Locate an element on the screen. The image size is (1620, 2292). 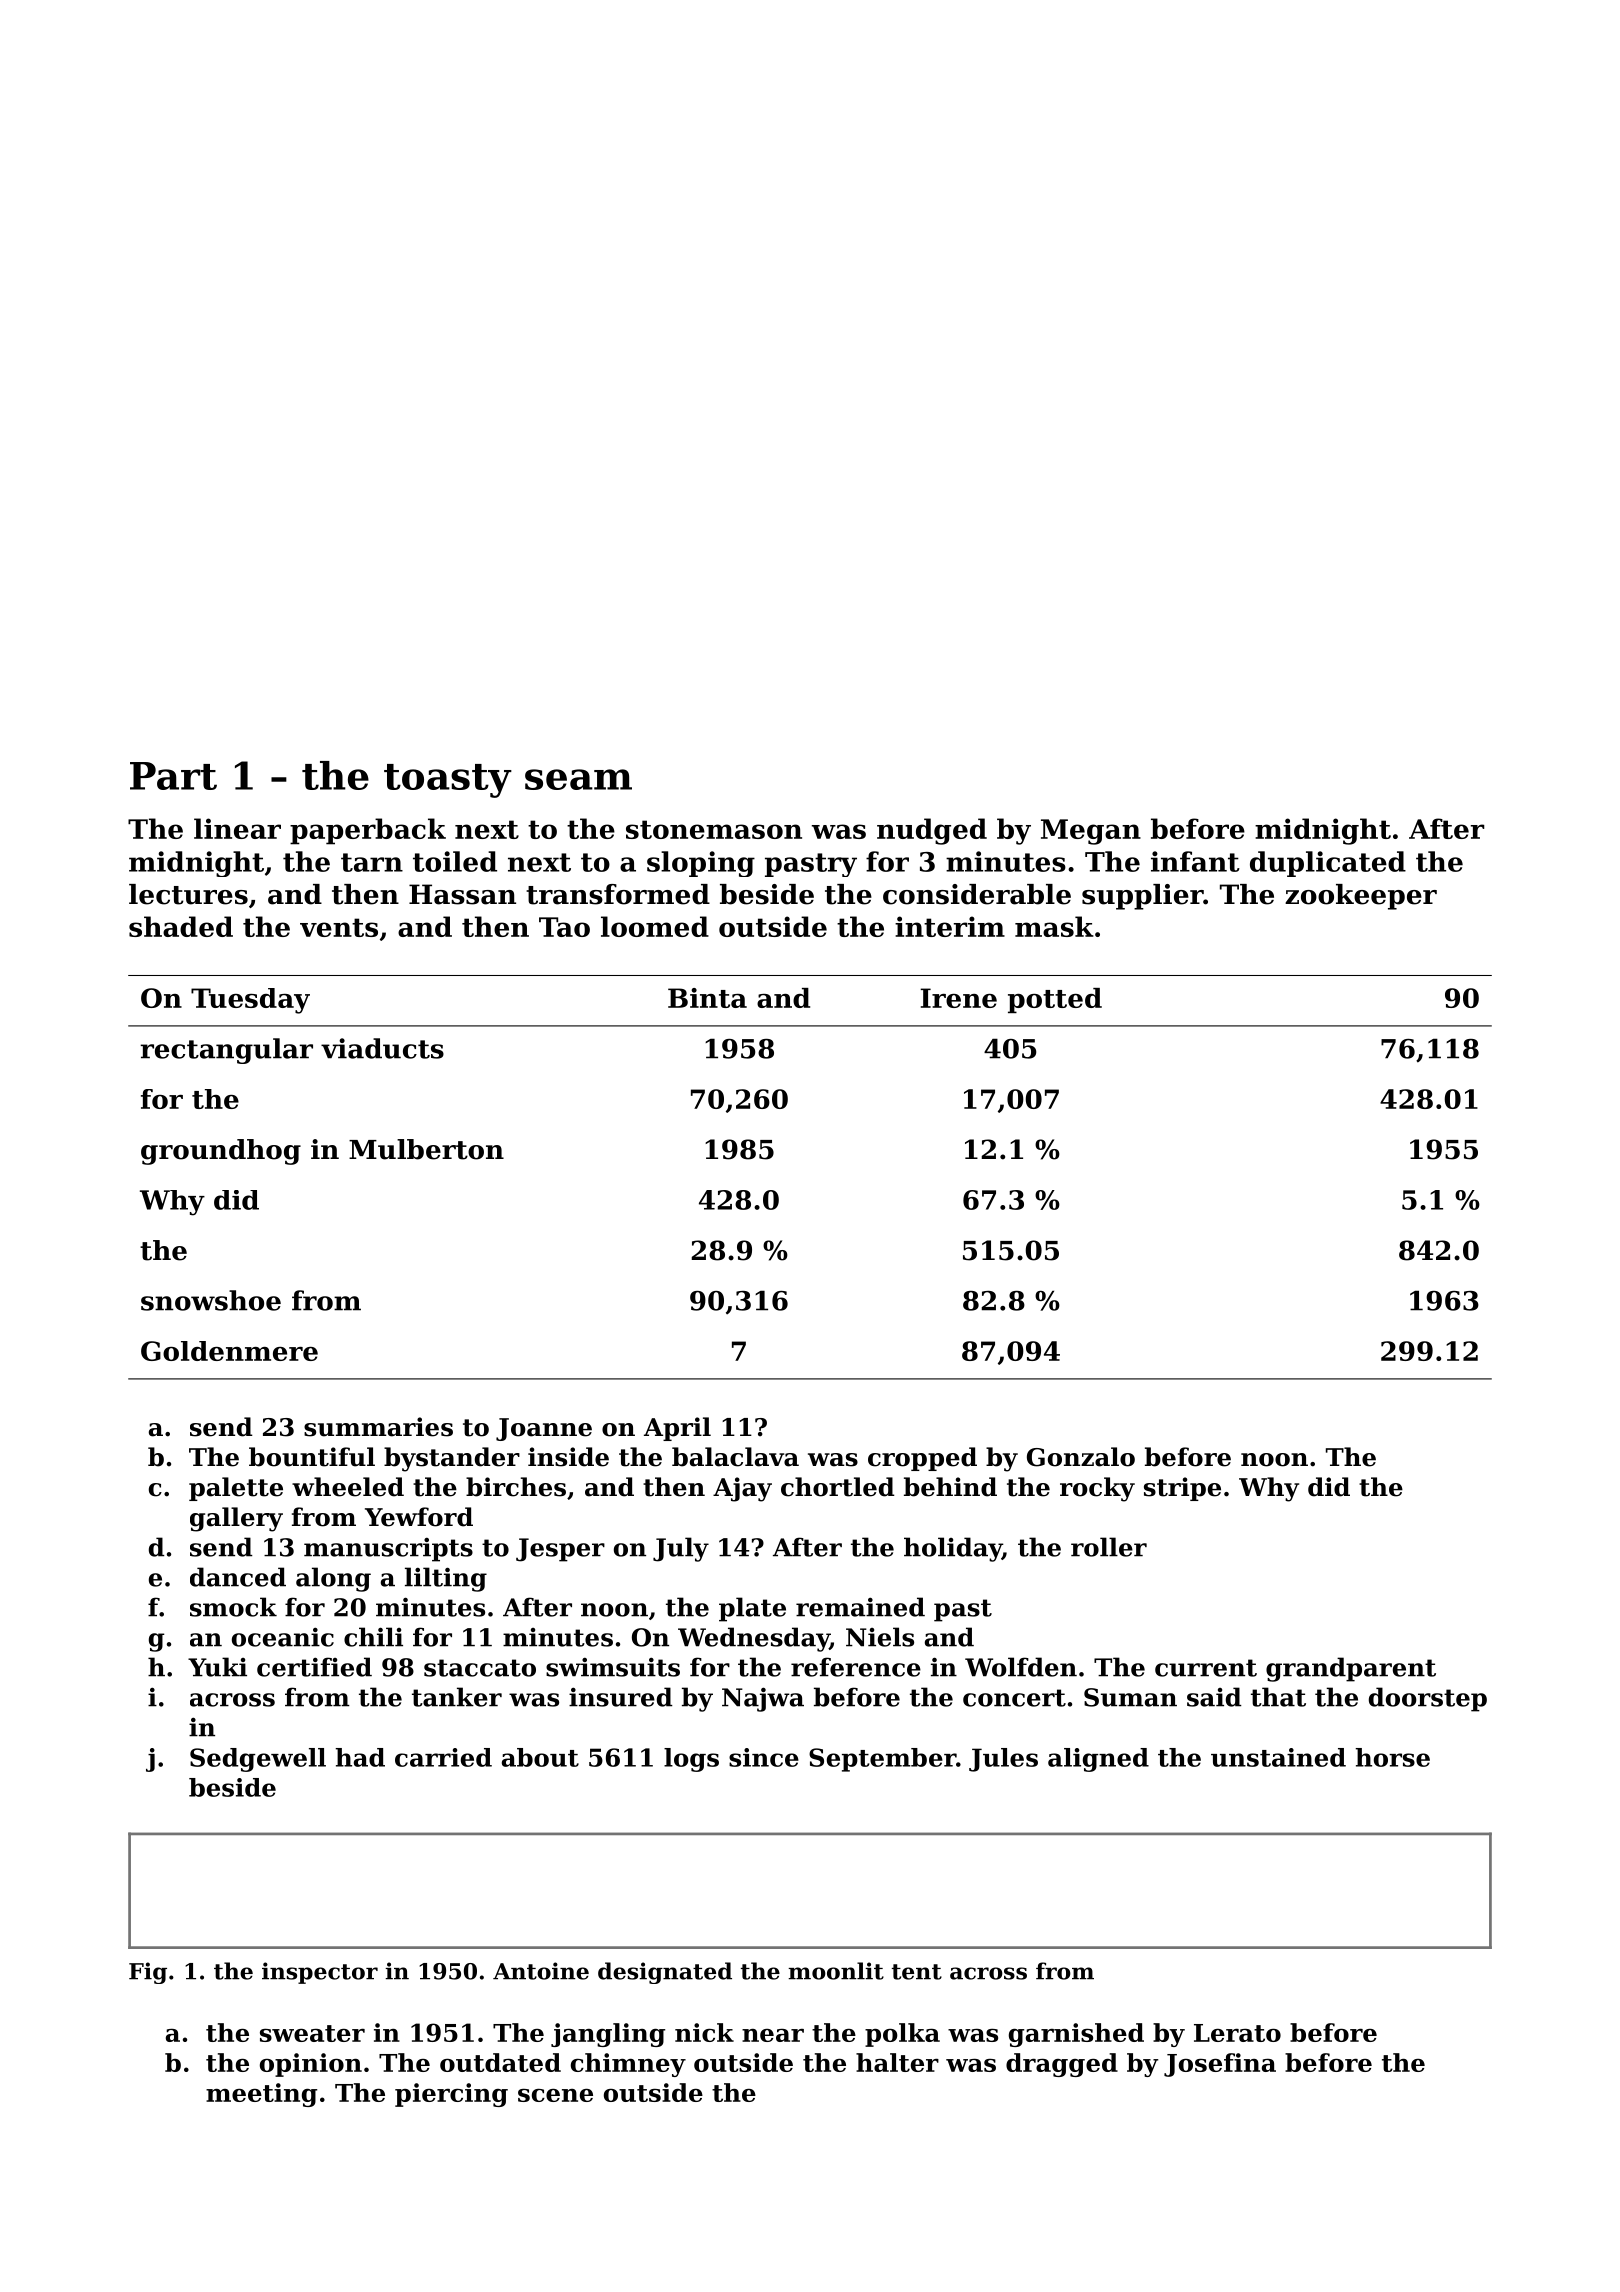
Irene is located at coordinates (958, 998).
